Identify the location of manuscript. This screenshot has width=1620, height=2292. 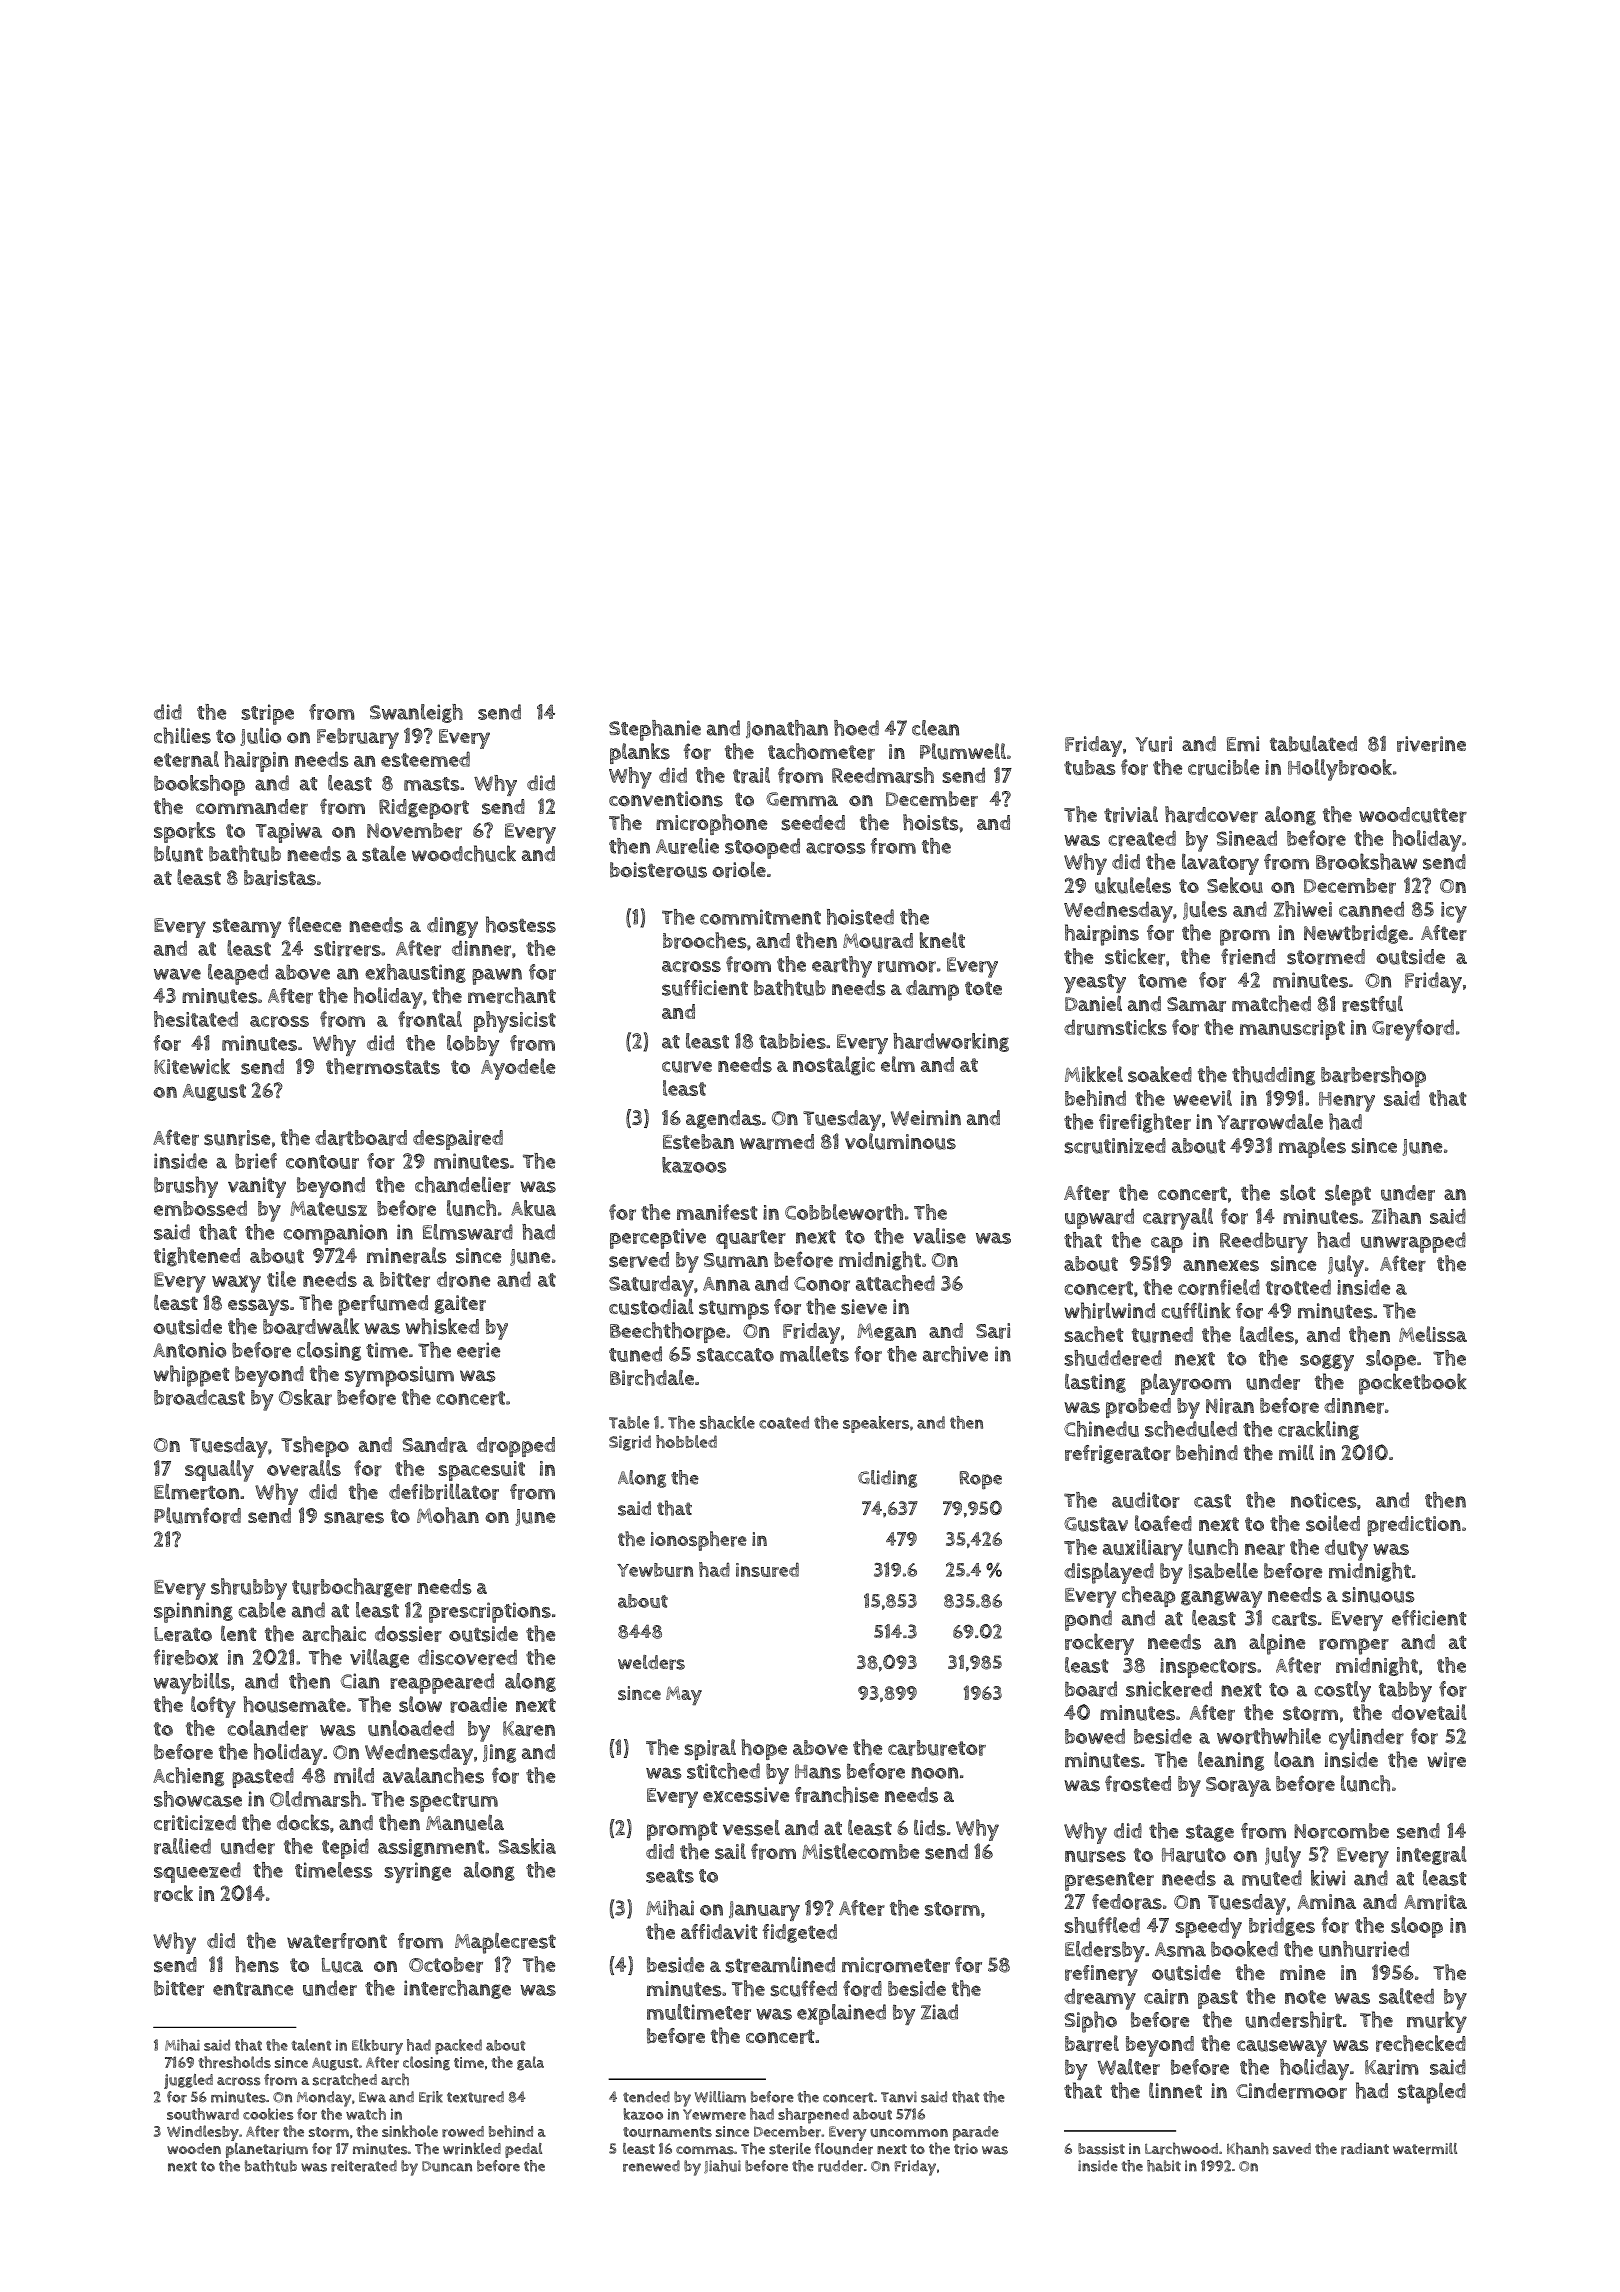
(1292, 1030).
